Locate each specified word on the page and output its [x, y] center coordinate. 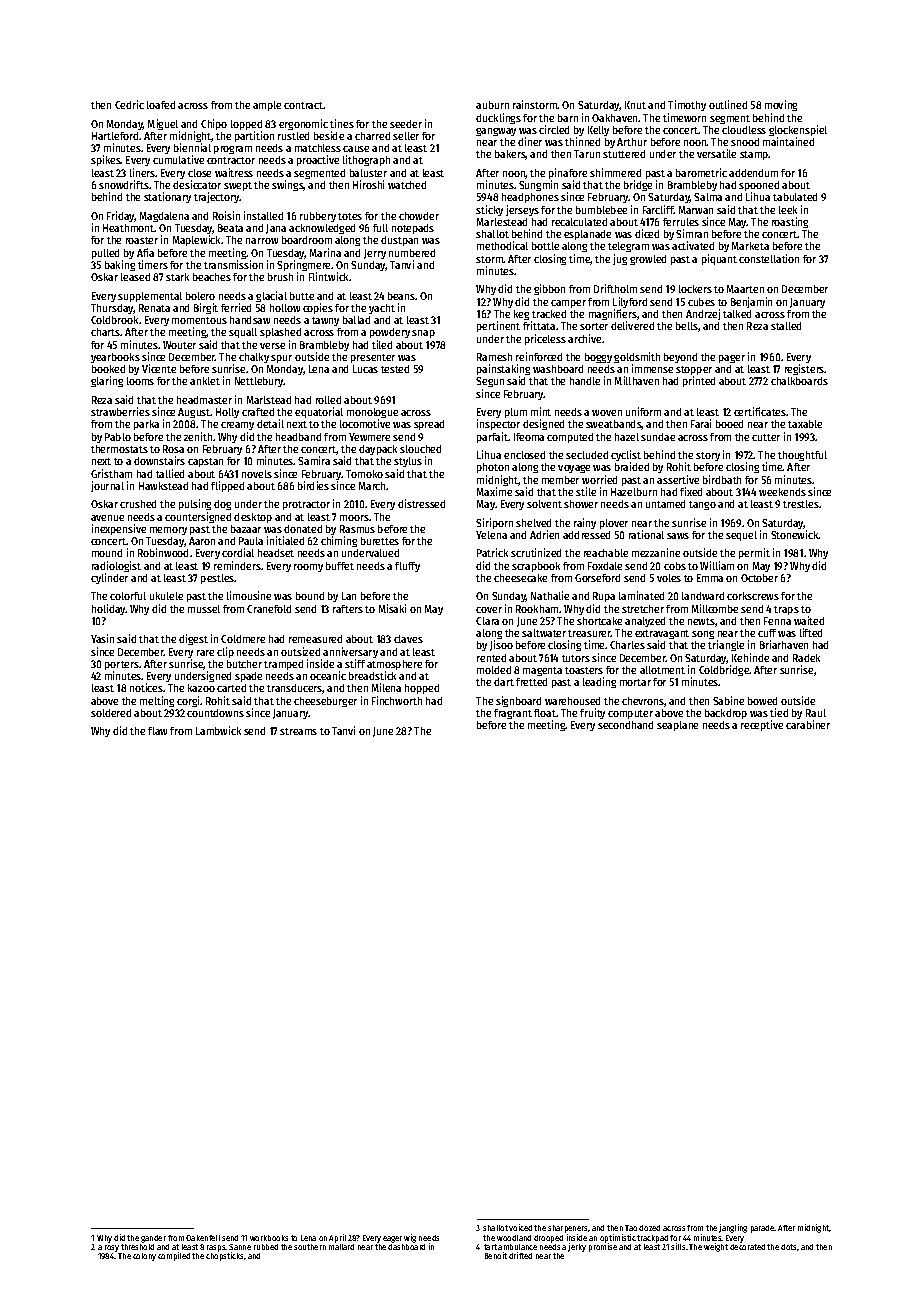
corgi [189, 701]
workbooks [269, 1238]
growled [648, 260]
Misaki [392, 608]
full [380, 228]
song [703, 635]
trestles [801, 504]
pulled [105, 254]
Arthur [632, 142]
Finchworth [397, 700]
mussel [204, 609]
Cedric [129, 104]
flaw [157, 731]
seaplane [677, 726]
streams [298, 731]
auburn [492, 105]
